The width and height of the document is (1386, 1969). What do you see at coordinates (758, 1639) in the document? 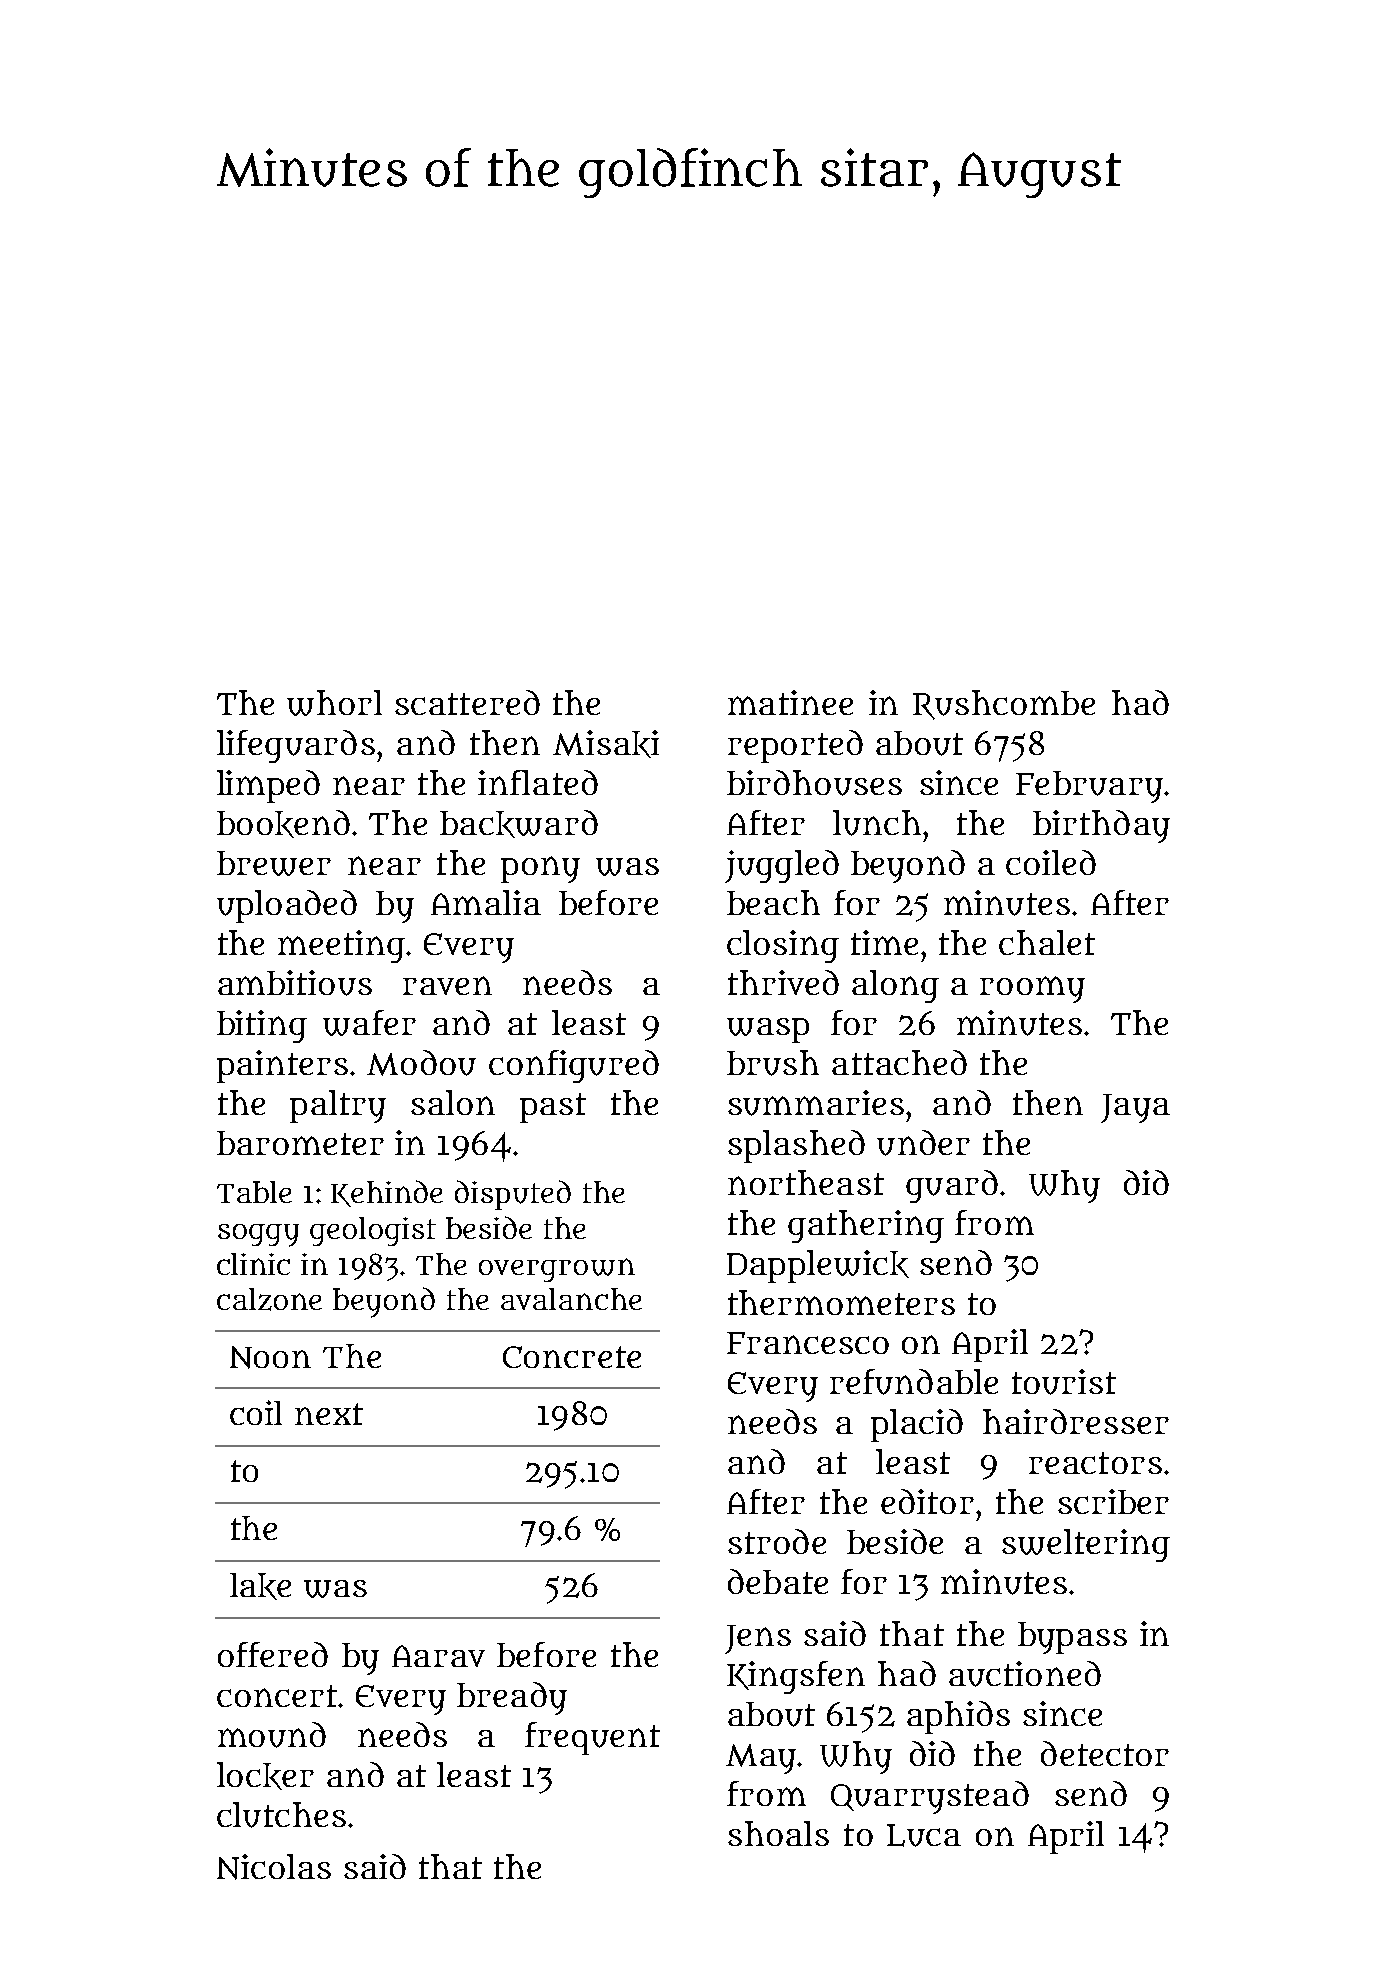
I see `Jens` at bounding box center [758, 1639].
